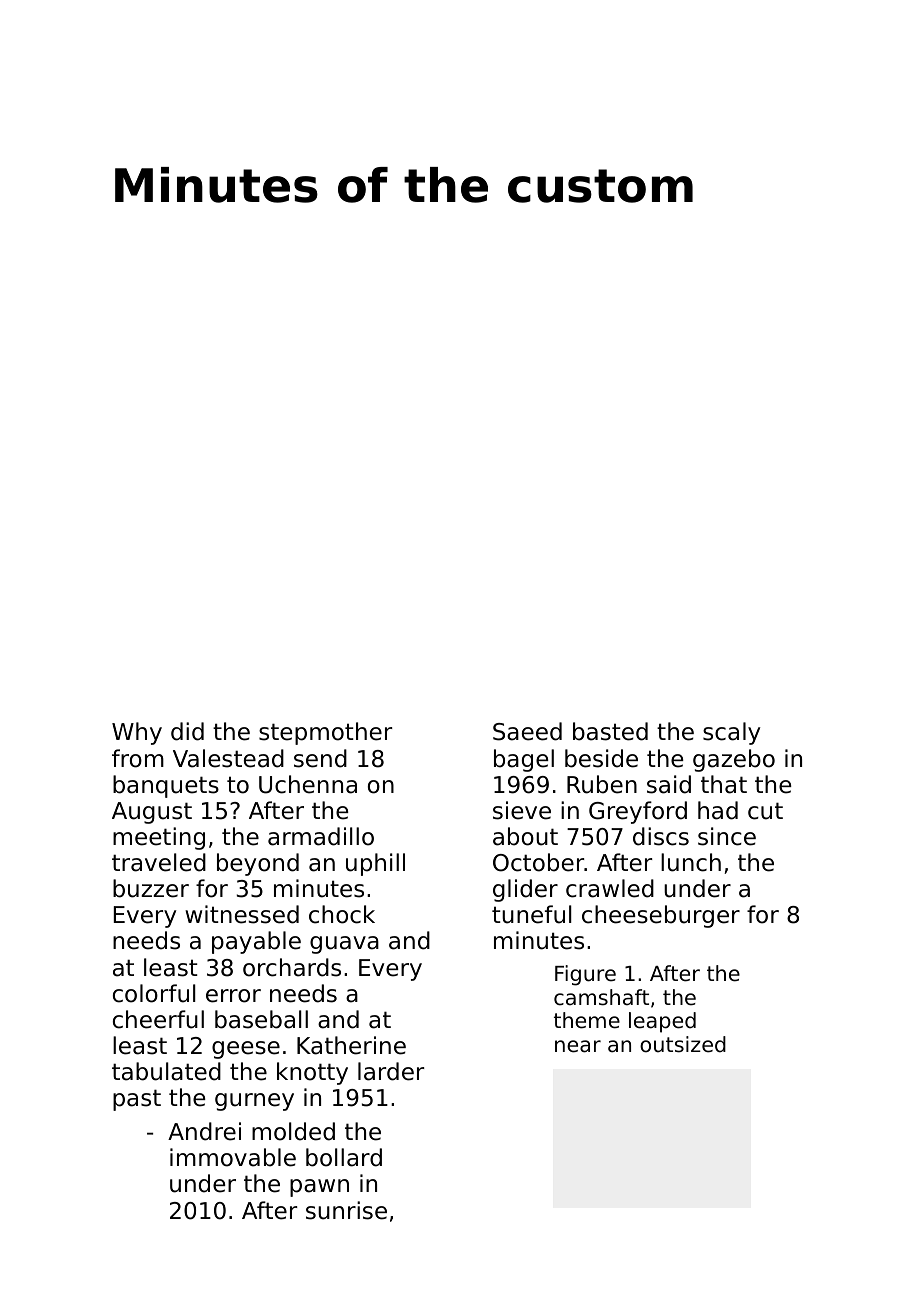  What do you see at coordinates (662, 1022) in the screenshot?
I see `leaped` at bounding box center [662, 1022].
